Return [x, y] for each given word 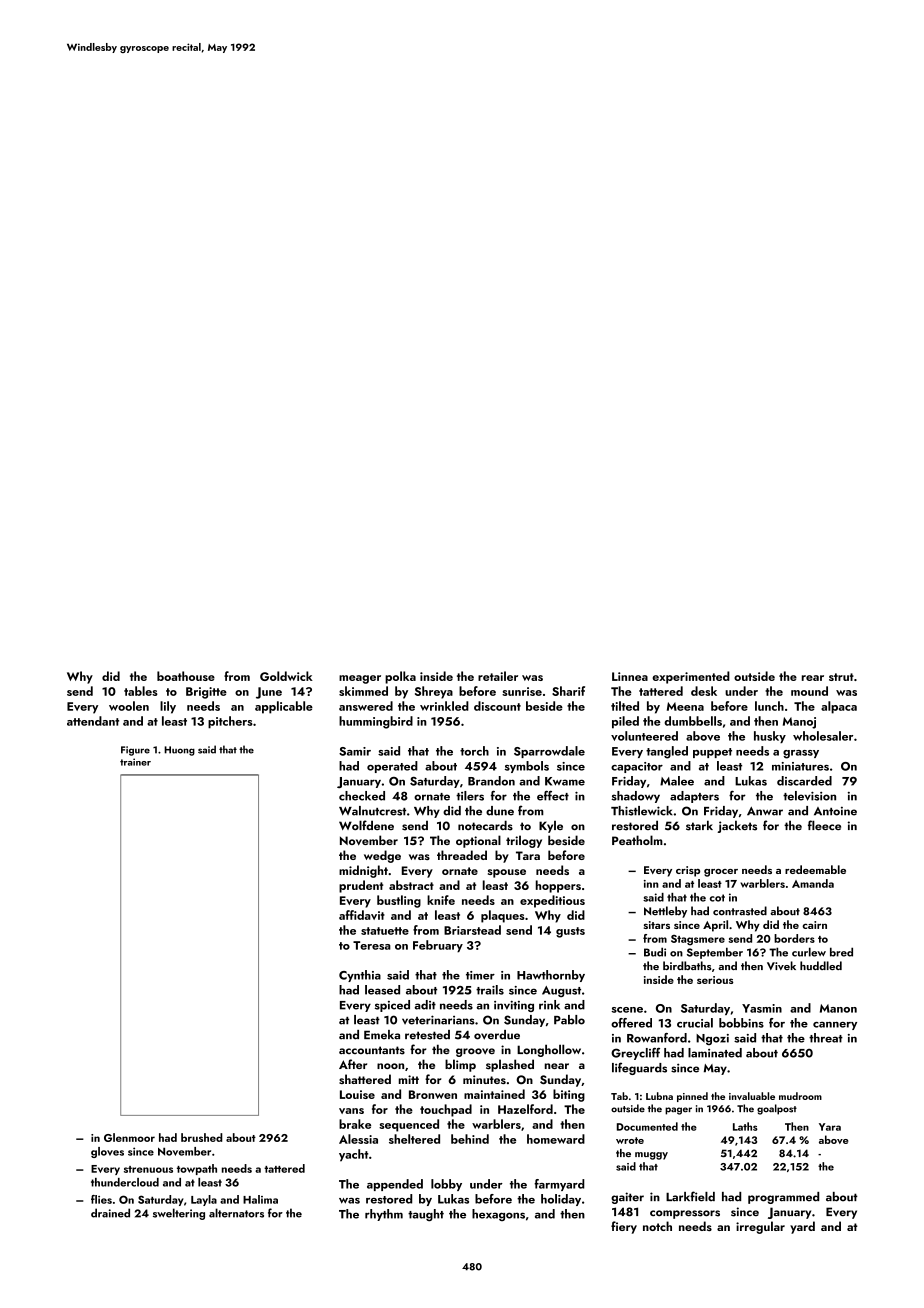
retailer [498, 676]
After [353, 1064]
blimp [460, 1065]
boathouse [186, 676]
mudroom [800, 1096]
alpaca [839, 707]
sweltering [179, 1214]
